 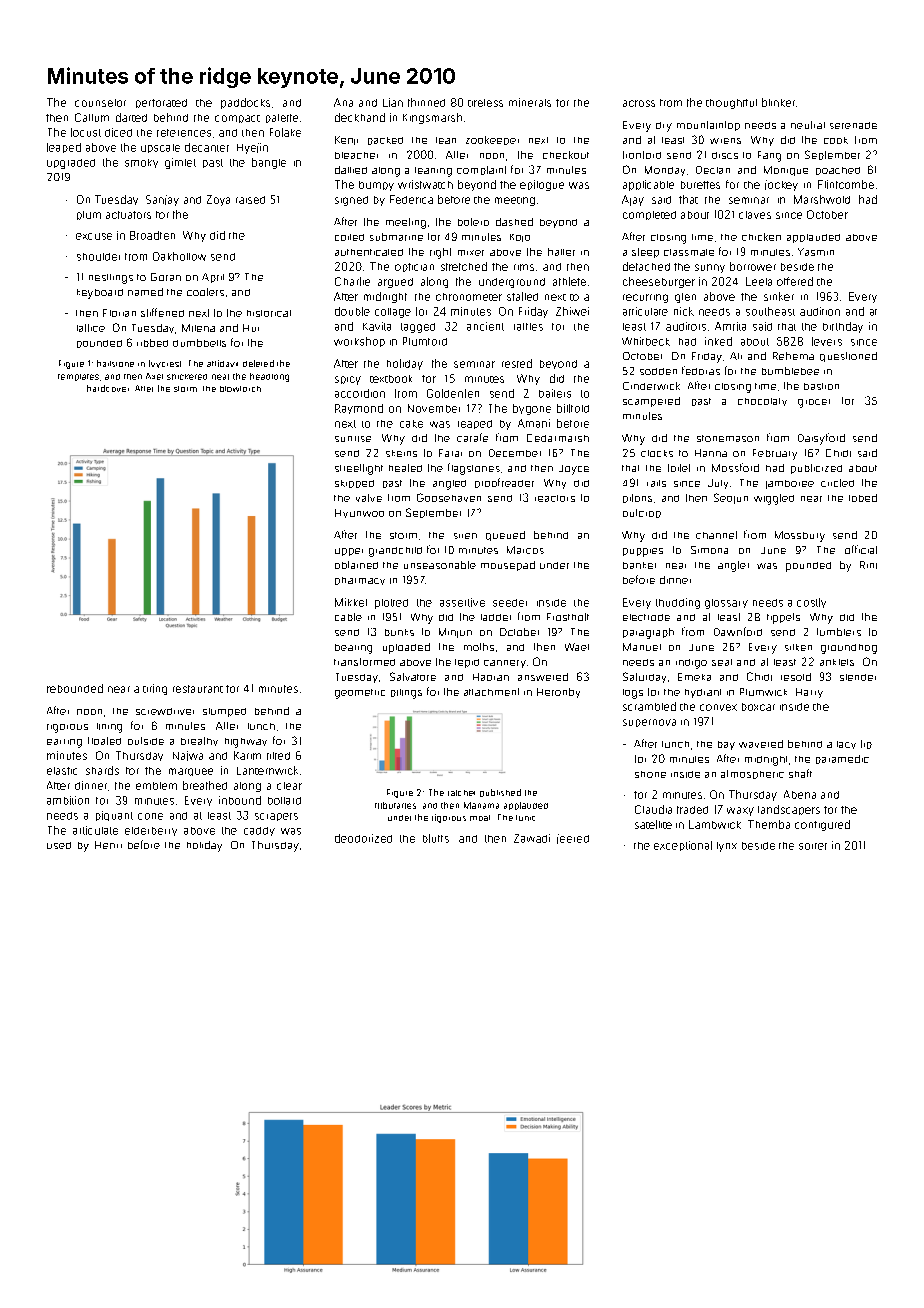 What do you see at coordinates (730, 326) in the image?
I see `Amrita` at bounding box center [730, 326].
